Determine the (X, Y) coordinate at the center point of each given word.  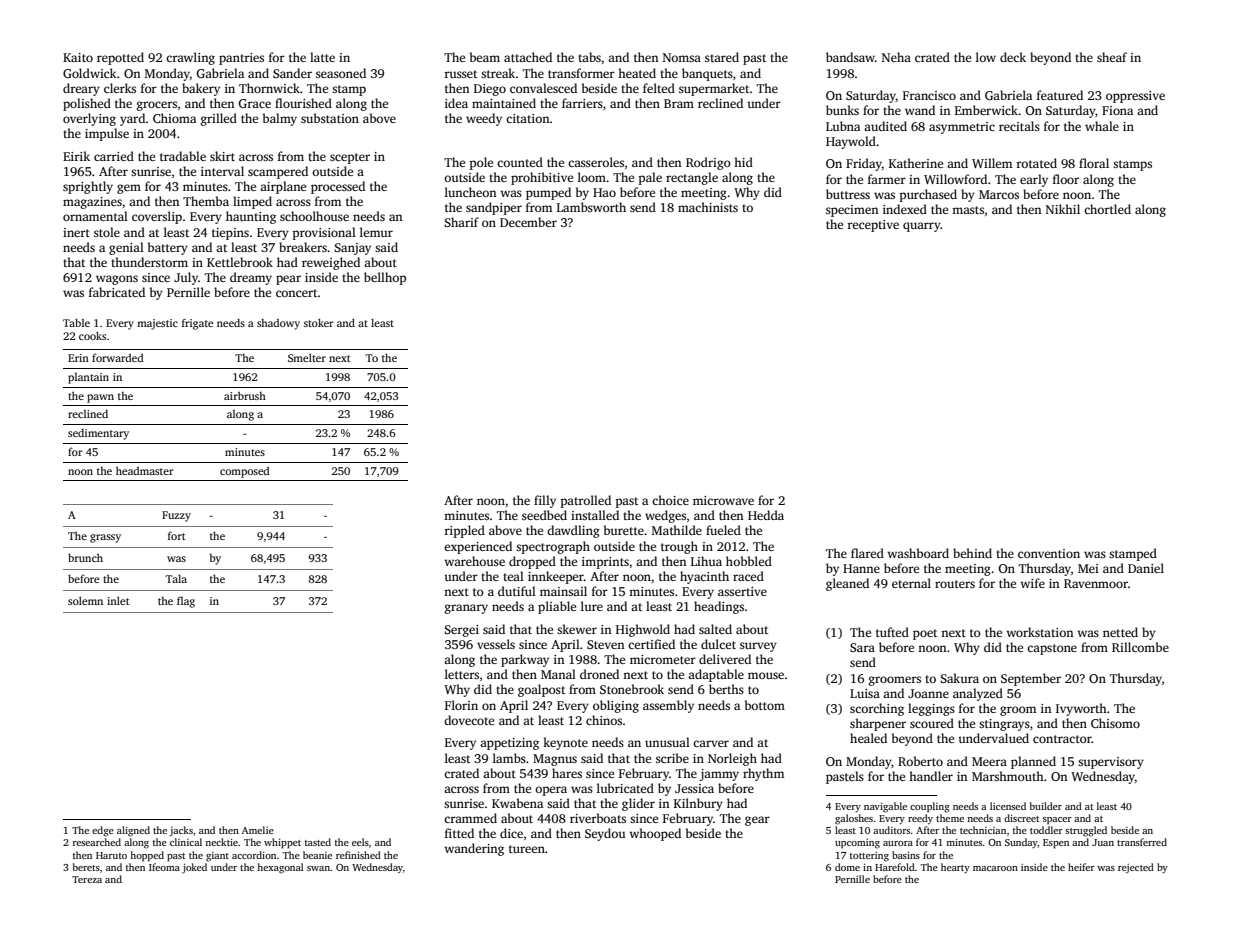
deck (1013, 57)
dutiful (517, 591)
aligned (133, 831)
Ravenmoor (1096, 583)
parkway (525, 660)
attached (528, 57)
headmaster (145, 470)
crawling (190, 58)
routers (955, 584)
